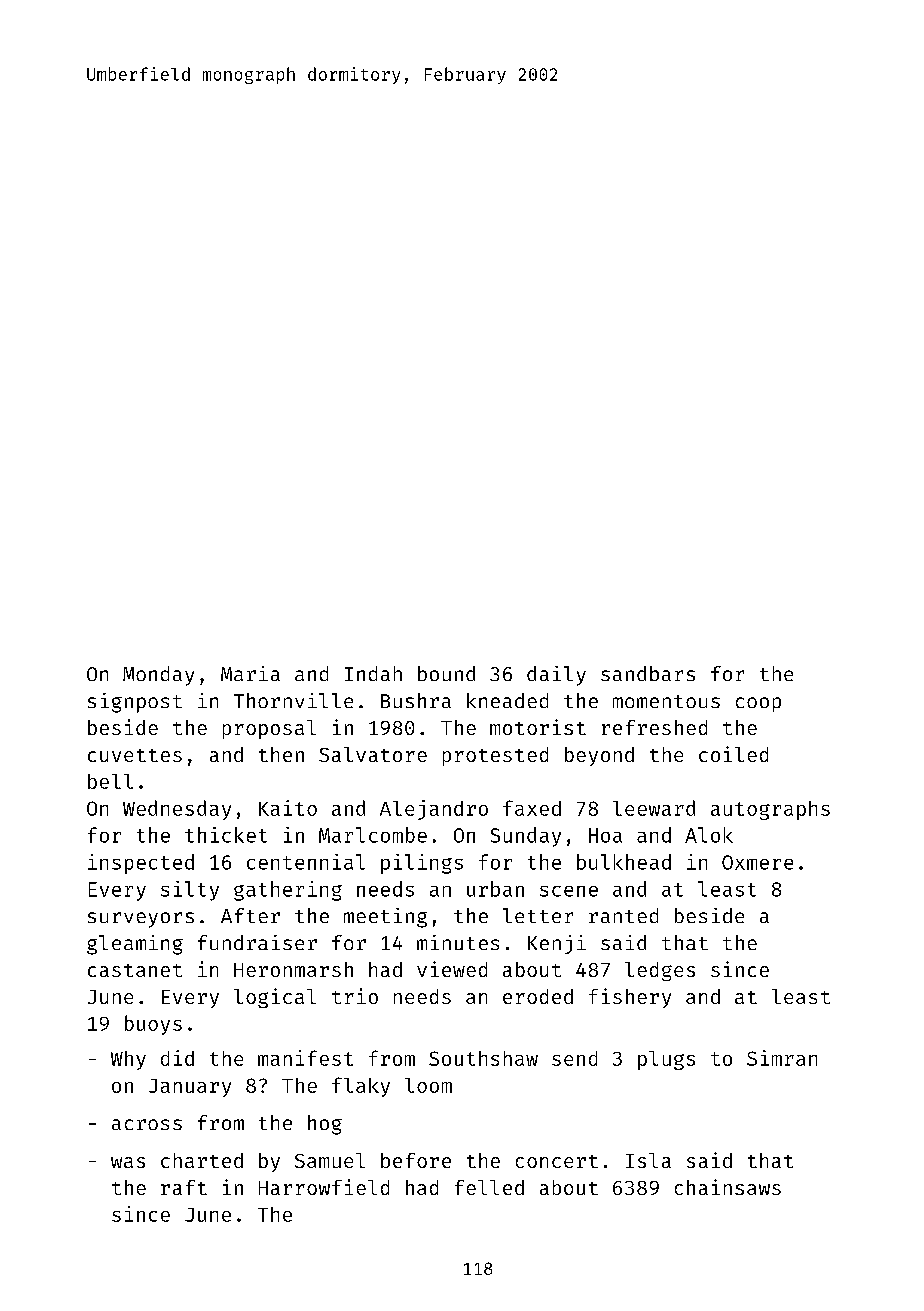 The width and height of the screenshot is (924, 1311). Describe the element at coordinates (275, 998) in the screenshot. I see `logical` at that location.
